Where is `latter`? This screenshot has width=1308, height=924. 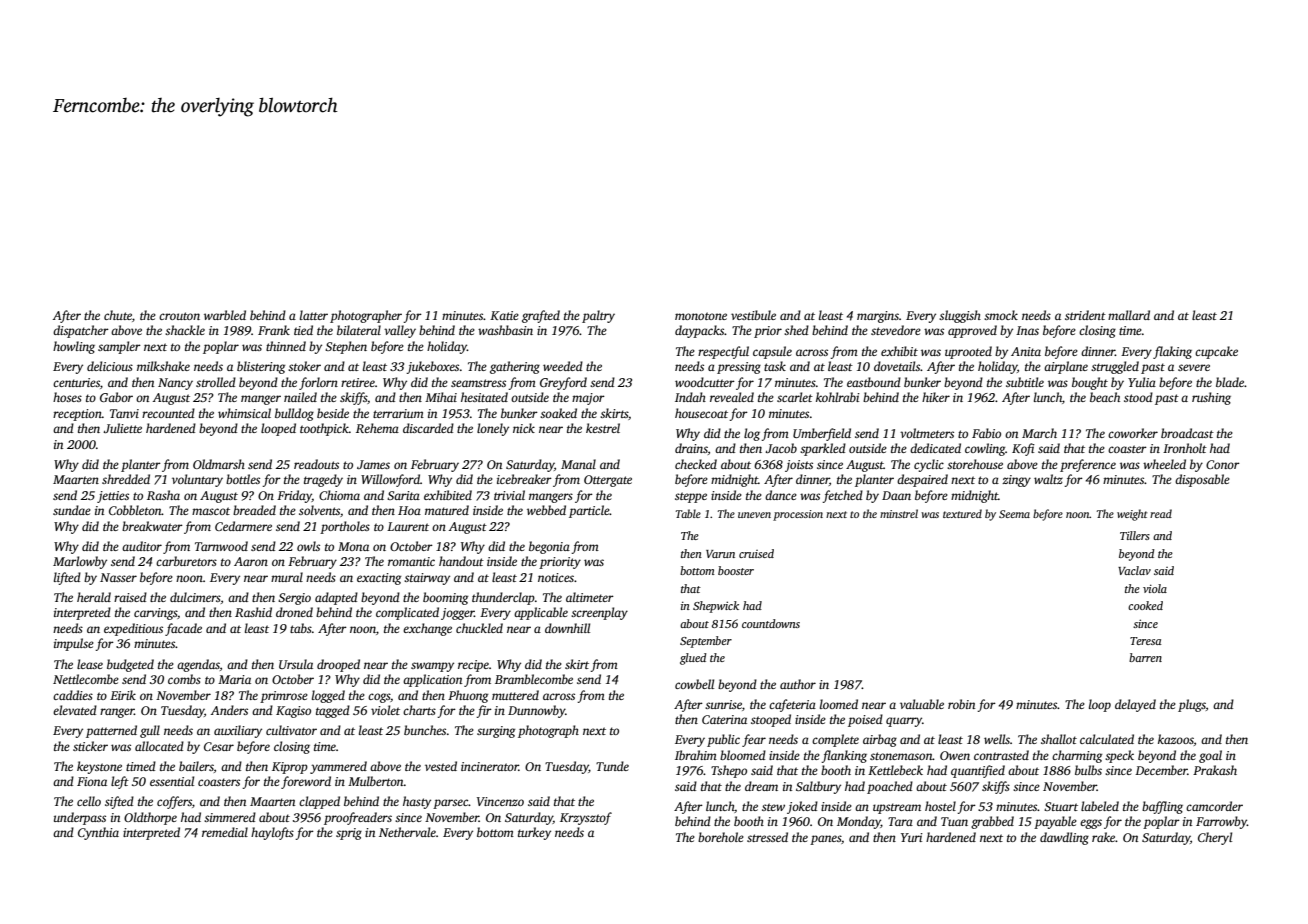
latter is located at coordinates (314, 315).
